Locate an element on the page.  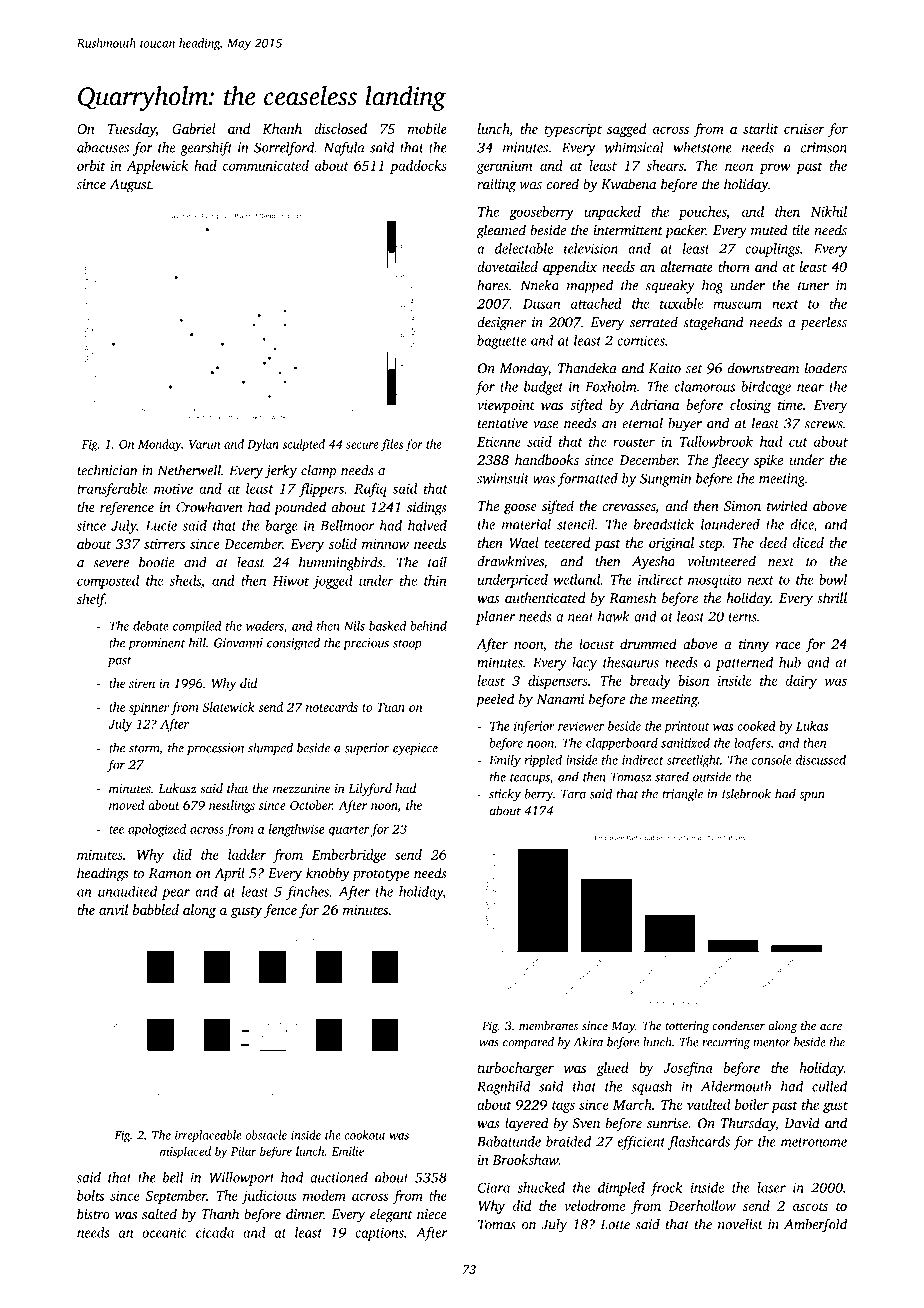
typescript is located at coordinates (573, 130).
